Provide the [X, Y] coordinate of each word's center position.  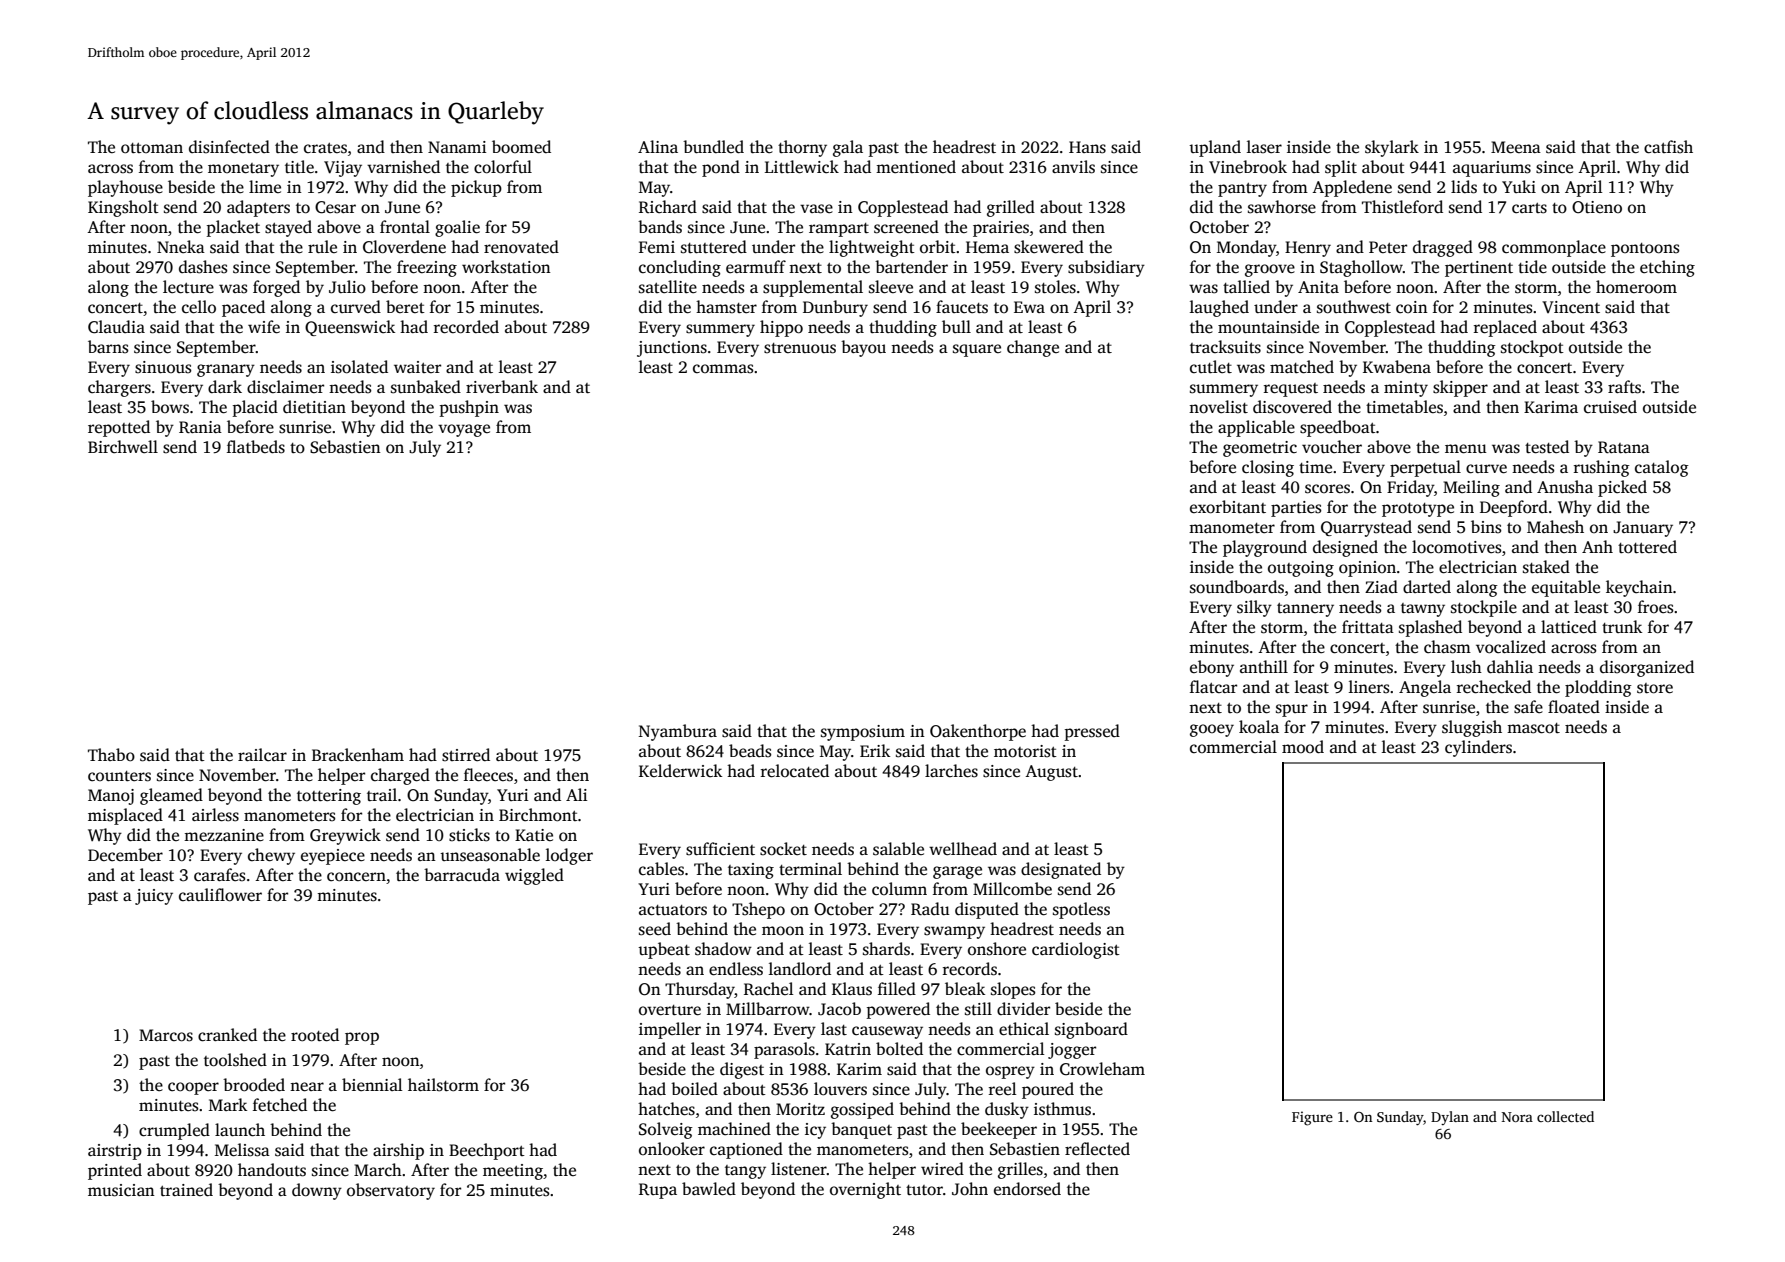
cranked [227, 1035]
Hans [1087, 147]
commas [723, 369]
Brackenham [358, 755]
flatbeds [256, 447]
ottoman [152, 148]
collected [1565, 1116]
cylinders [1478, 748]
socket [783, 849]
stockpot [1532, 348]
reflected [1097, 1149]
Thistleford [1402, 207]
